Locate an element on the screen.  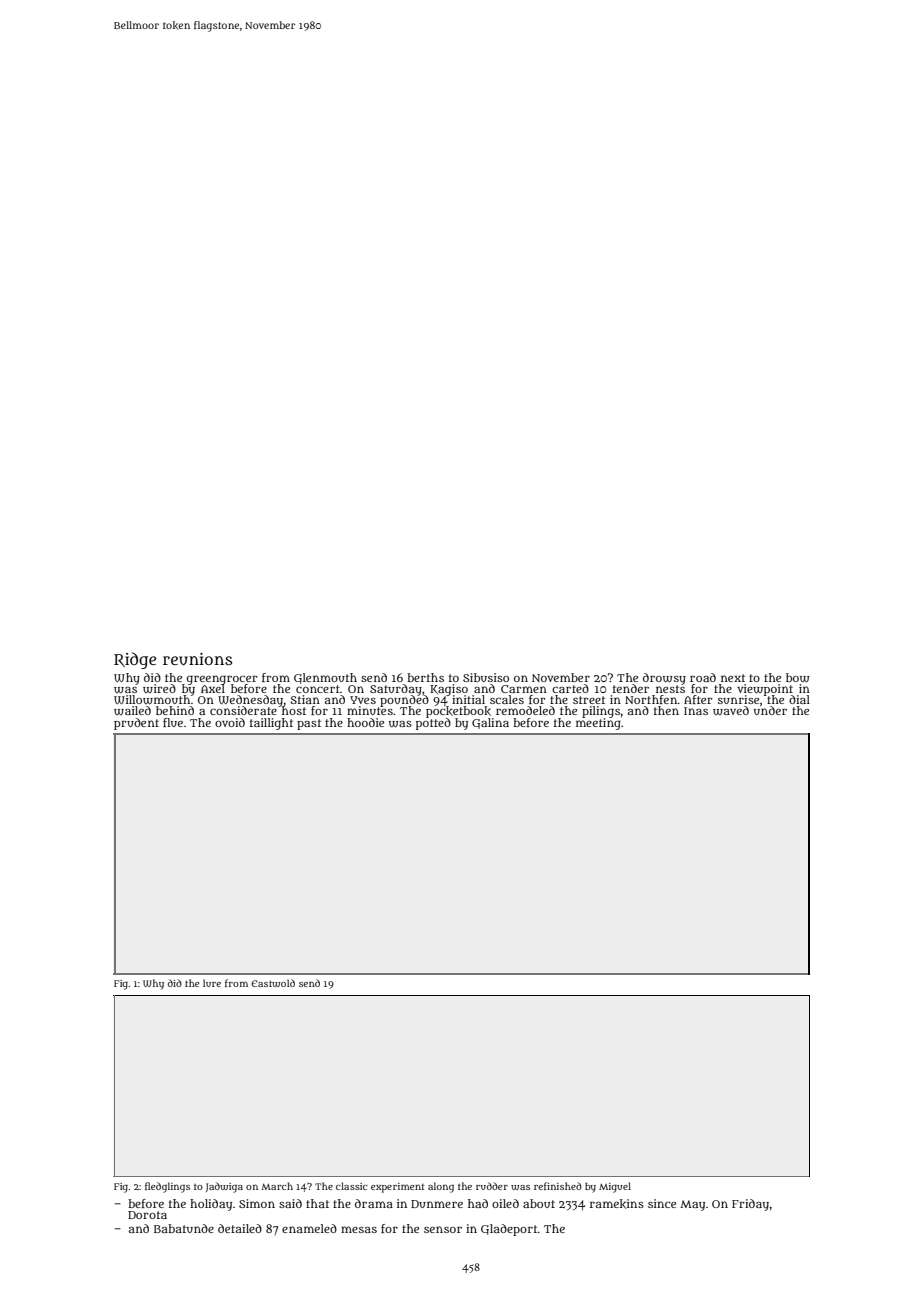
berths is located at coordinates (425, 677).
